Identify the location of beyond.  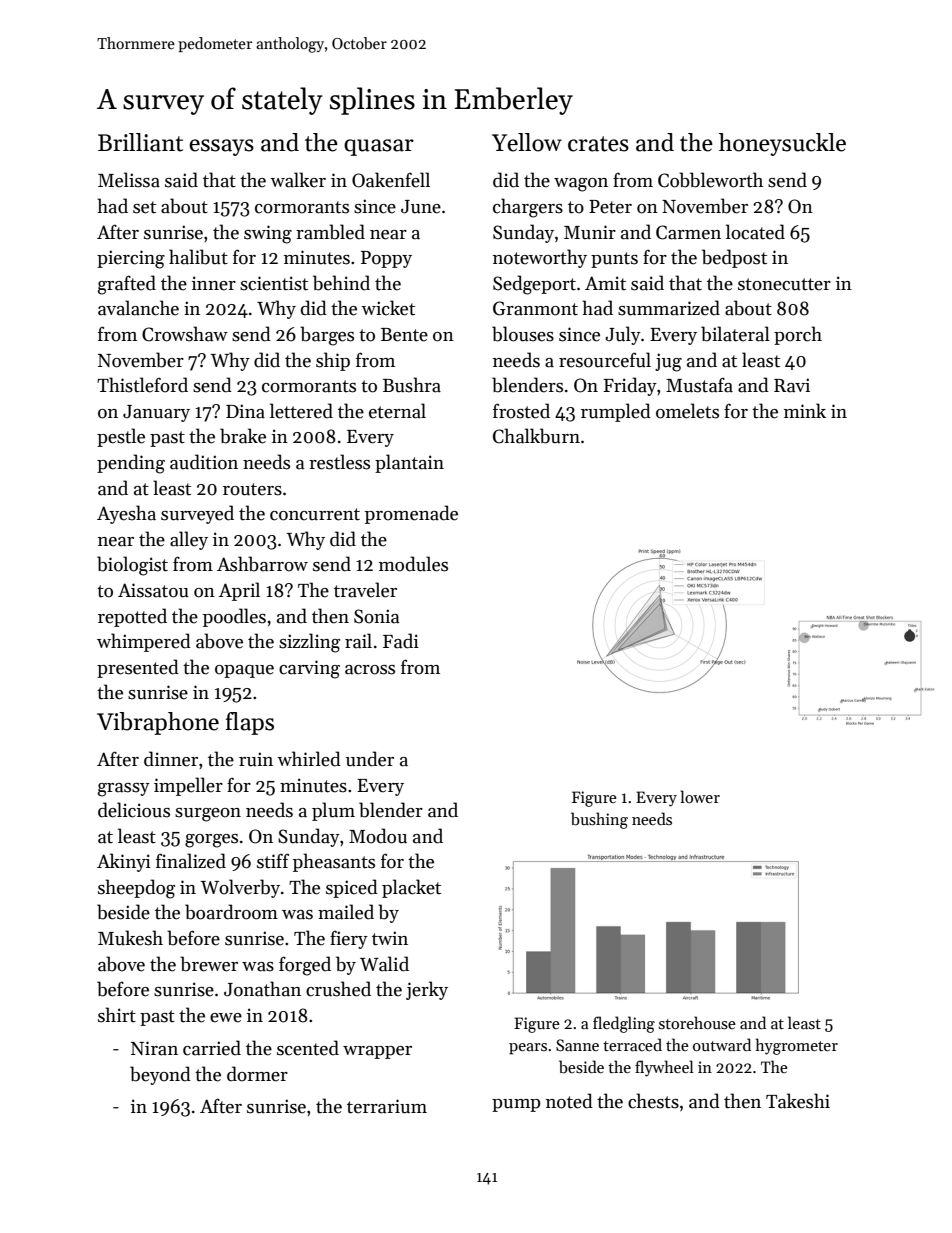
(160, 1075).
